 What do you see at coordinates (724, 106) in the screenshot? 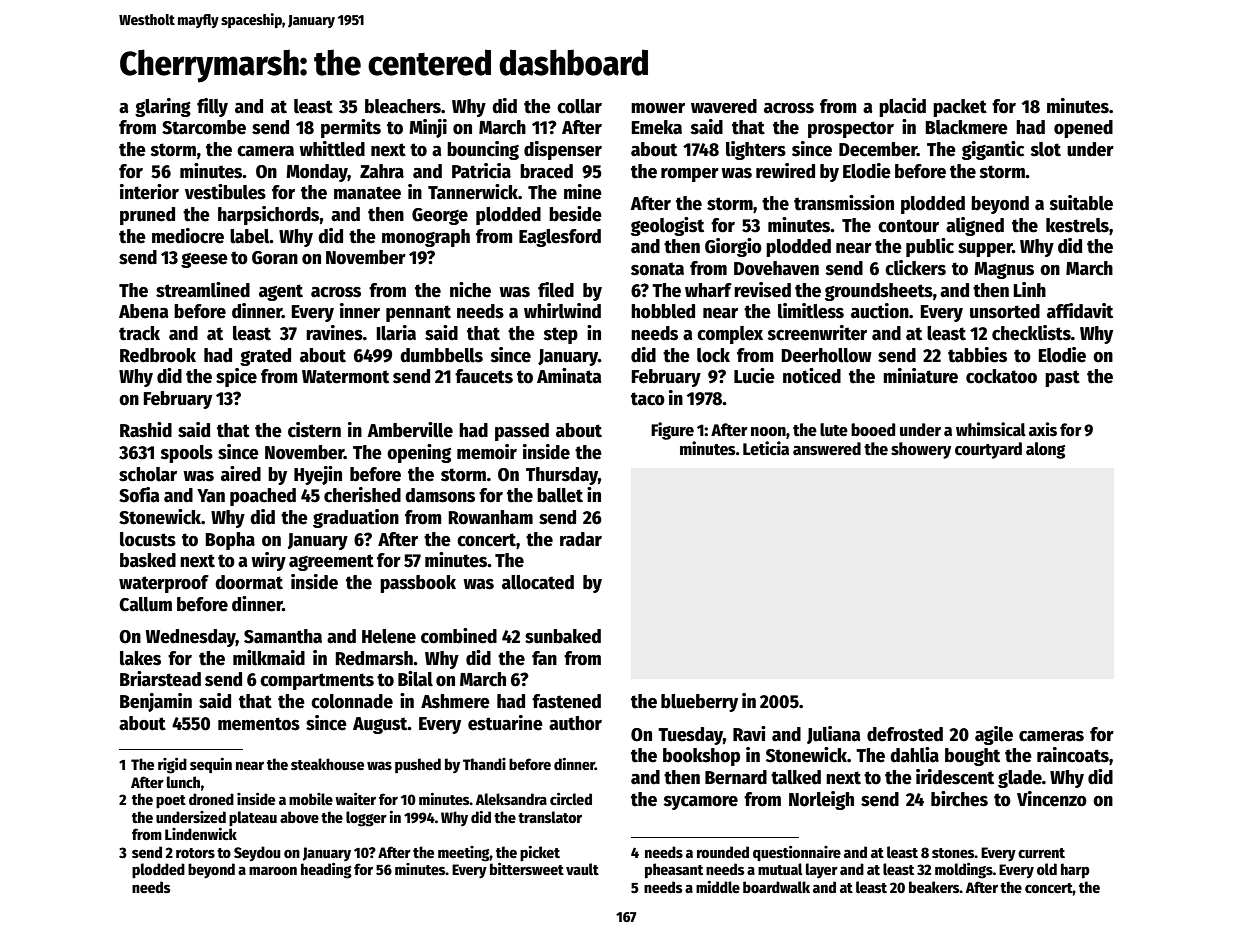
I see `wavered` at bounding box center [724, 106].
